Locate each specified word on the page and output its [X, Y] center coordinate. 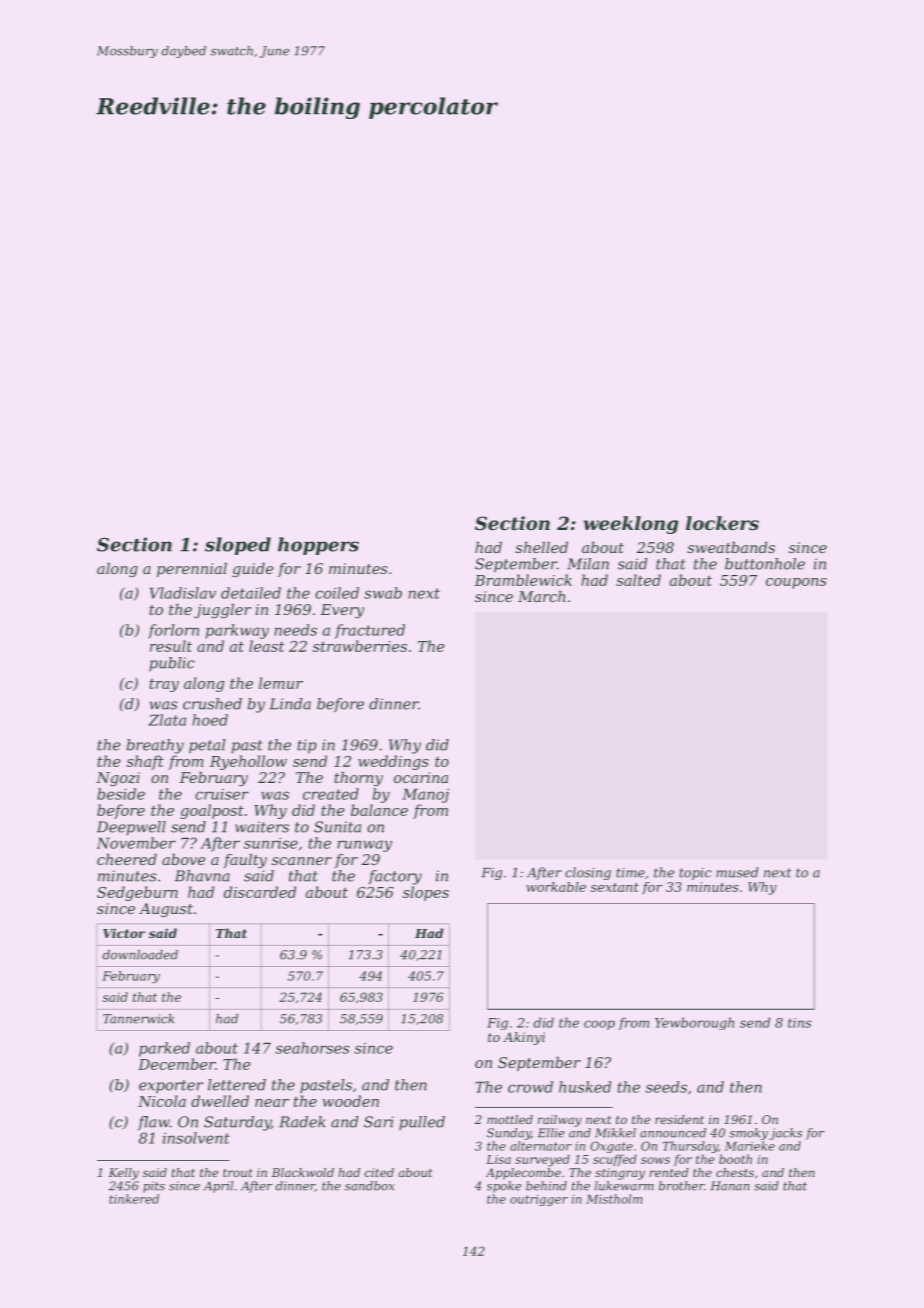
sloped [238, 546]
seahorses [312, 1048]
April [218, 1187]
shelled [541, 547]
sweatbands [731, 547]
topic [695, 874]
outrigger [539, 1200]
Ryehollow [248, 762]
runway [364, 846]
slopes [426, 893]
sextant [615, 887]
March [541, 596]
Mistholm [614, 1199]
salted [638, 580]
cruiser [222, 794]
